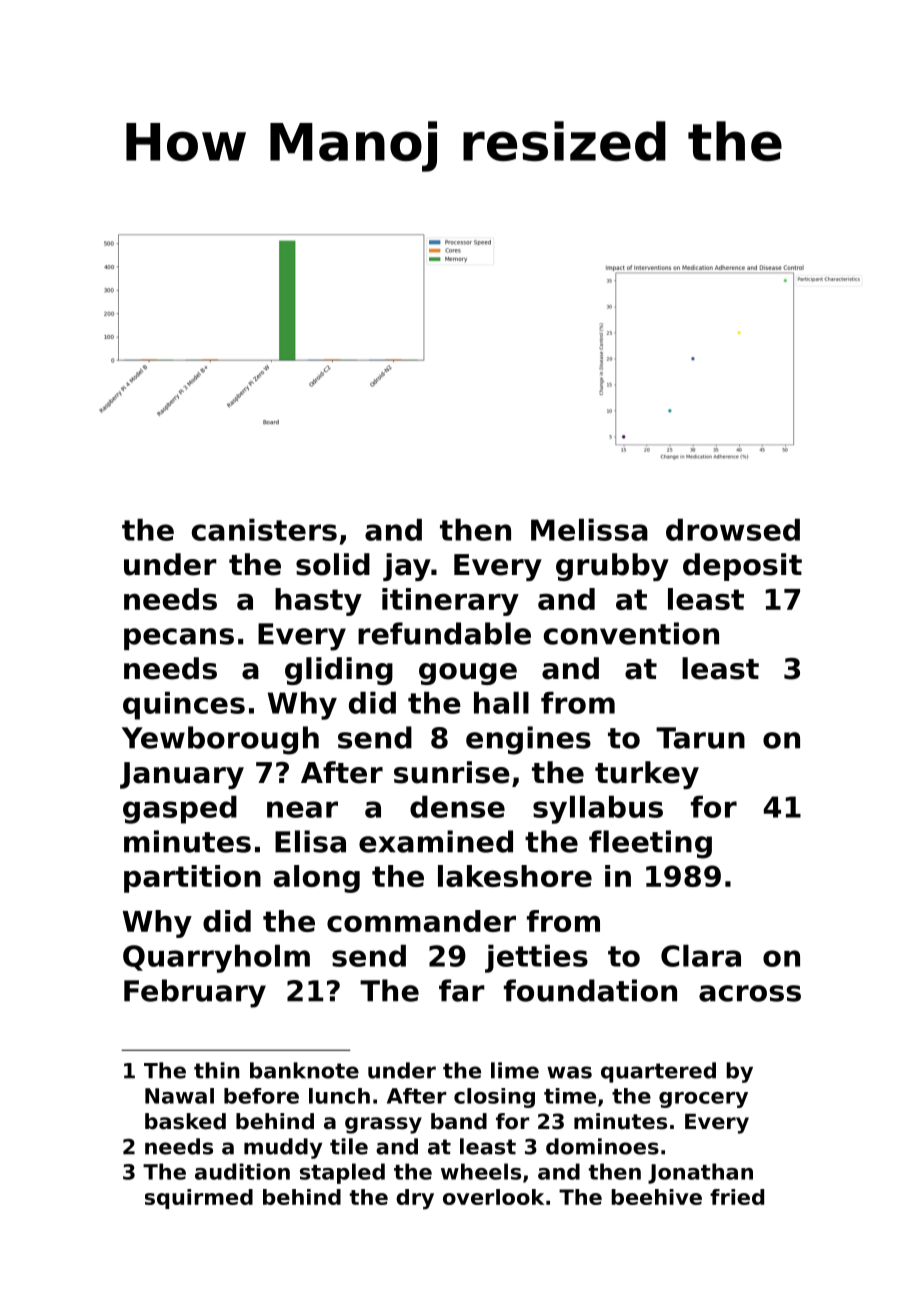 This screenshot has height=1311, width=924. I want to click on thin, so click(217, 1070).
